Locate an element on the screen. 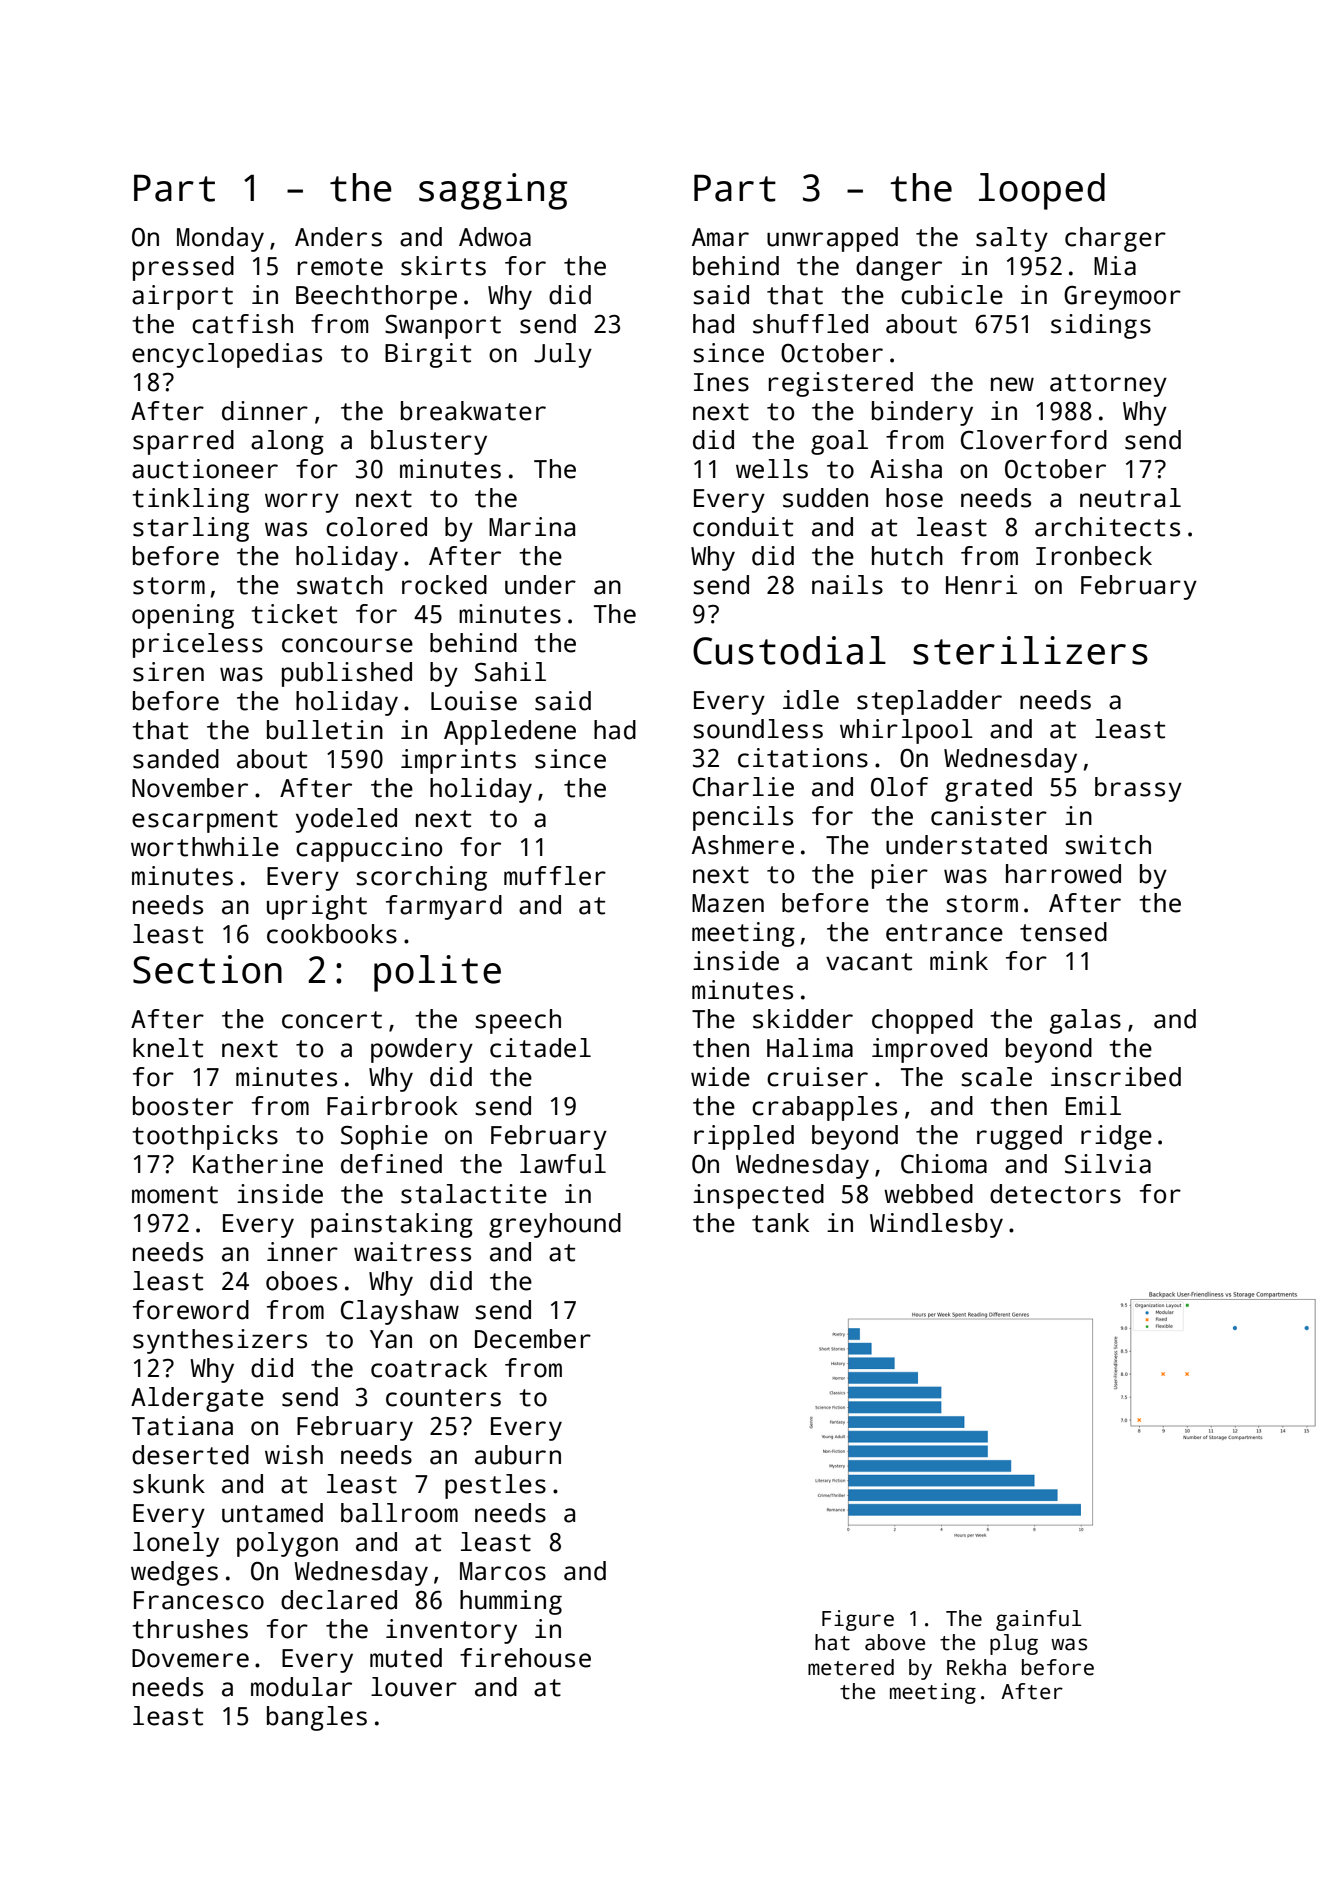  pencils is located at coordinates (743, 818).
